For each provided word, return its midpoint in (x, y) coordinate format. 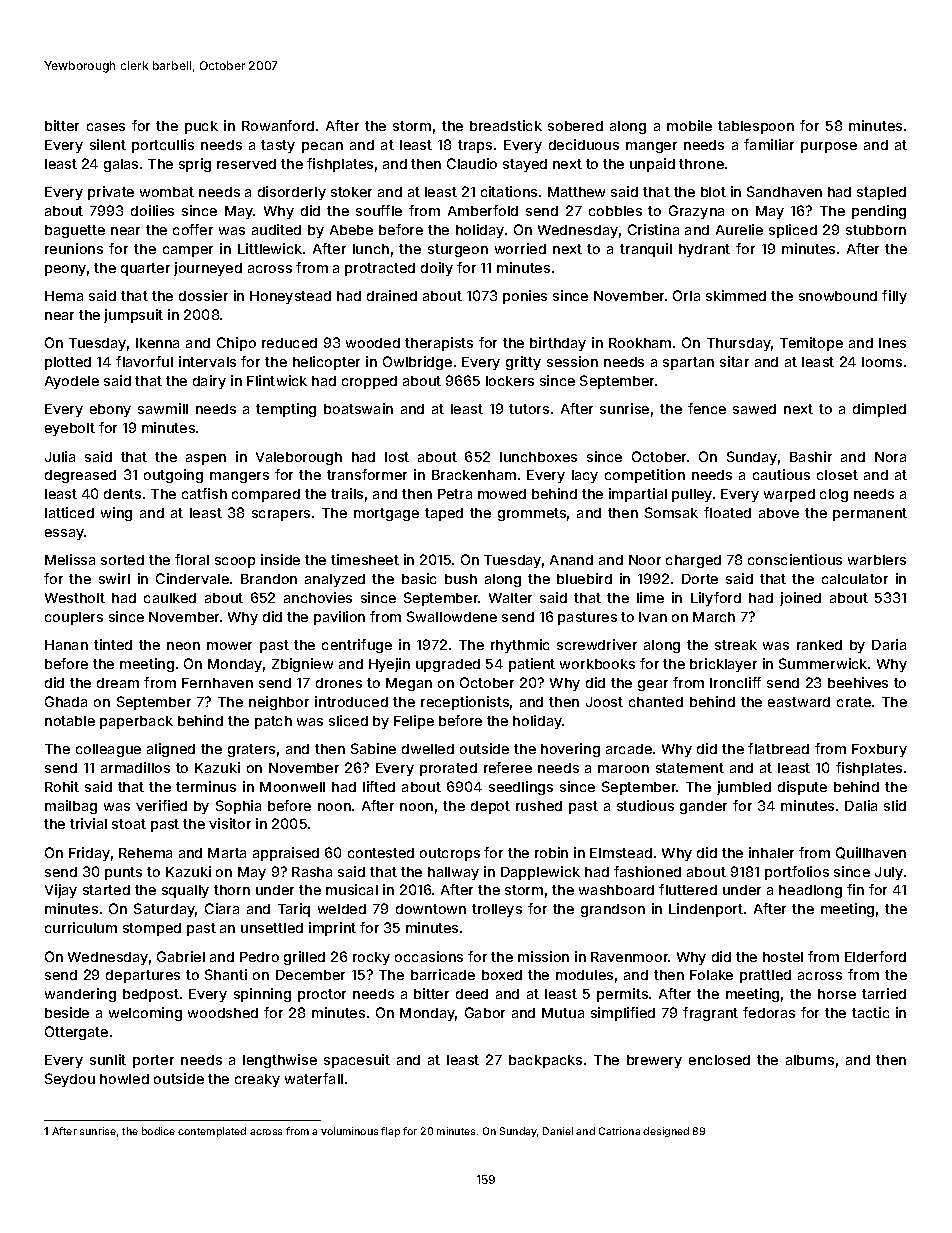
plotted (68, 363)
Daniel (558, 1131)
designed (666, 1132)
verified (161, 805)
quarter (145, 269)
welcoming (145, 1014)
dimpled (879, 410)
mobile (689, 125)
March (714, 617)
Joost (604, 702)
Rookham (640, 343)
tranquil (646, 250)
